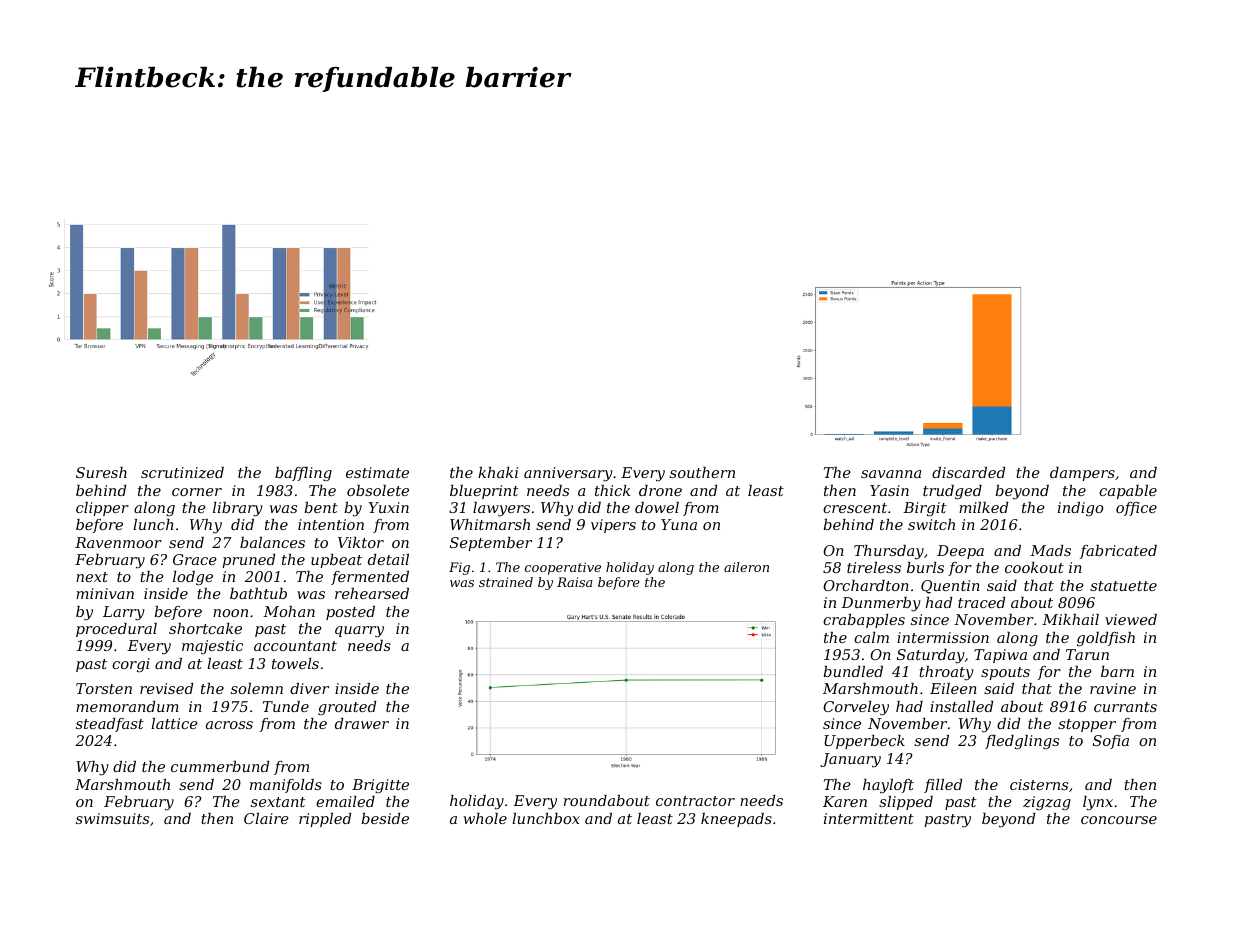 Image resolution: width=1233 pixels, height=952 pixels. I want to click on clipper, so click(102, 509).
